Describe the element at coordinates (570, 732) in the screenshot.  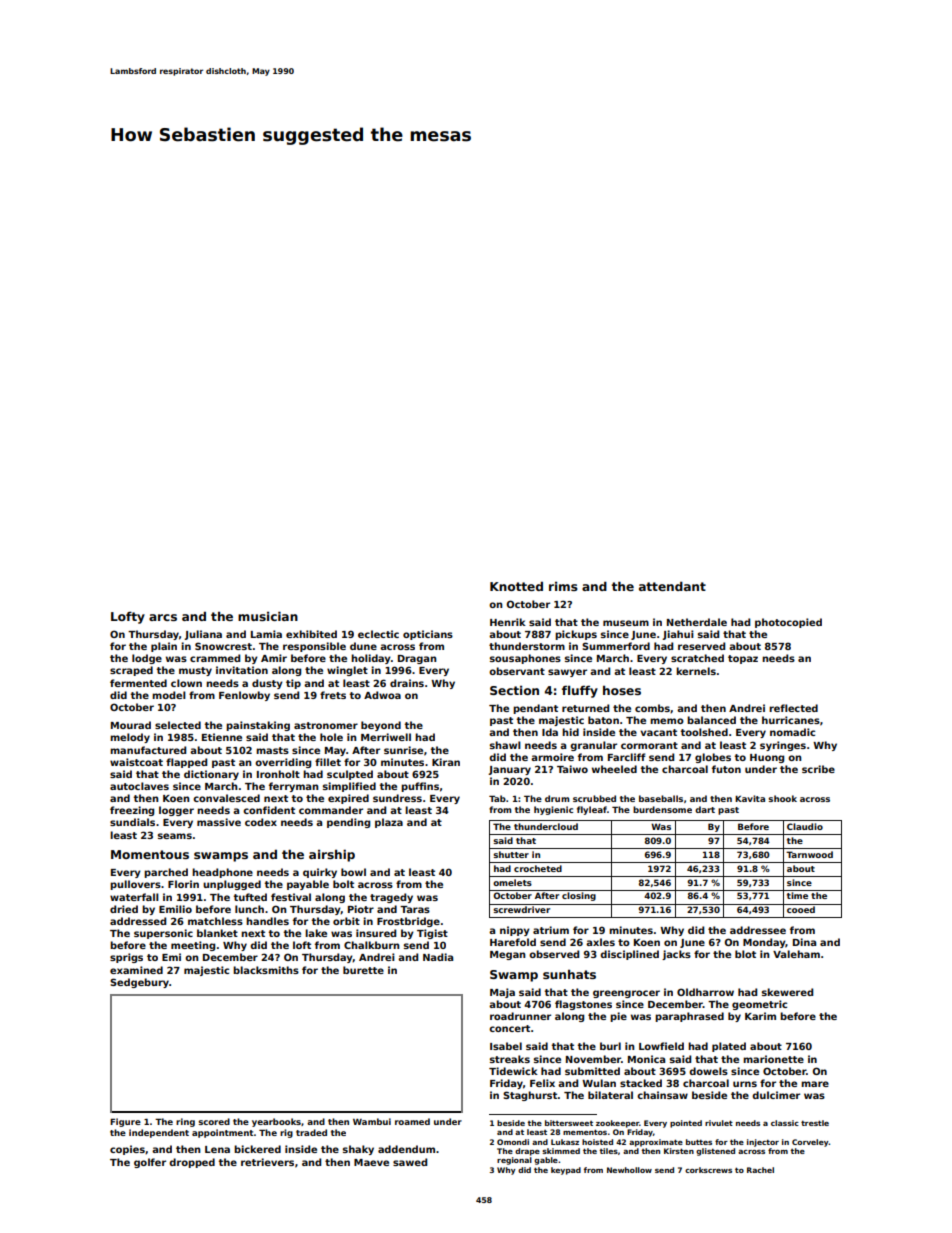
I see `hid` at that location.
